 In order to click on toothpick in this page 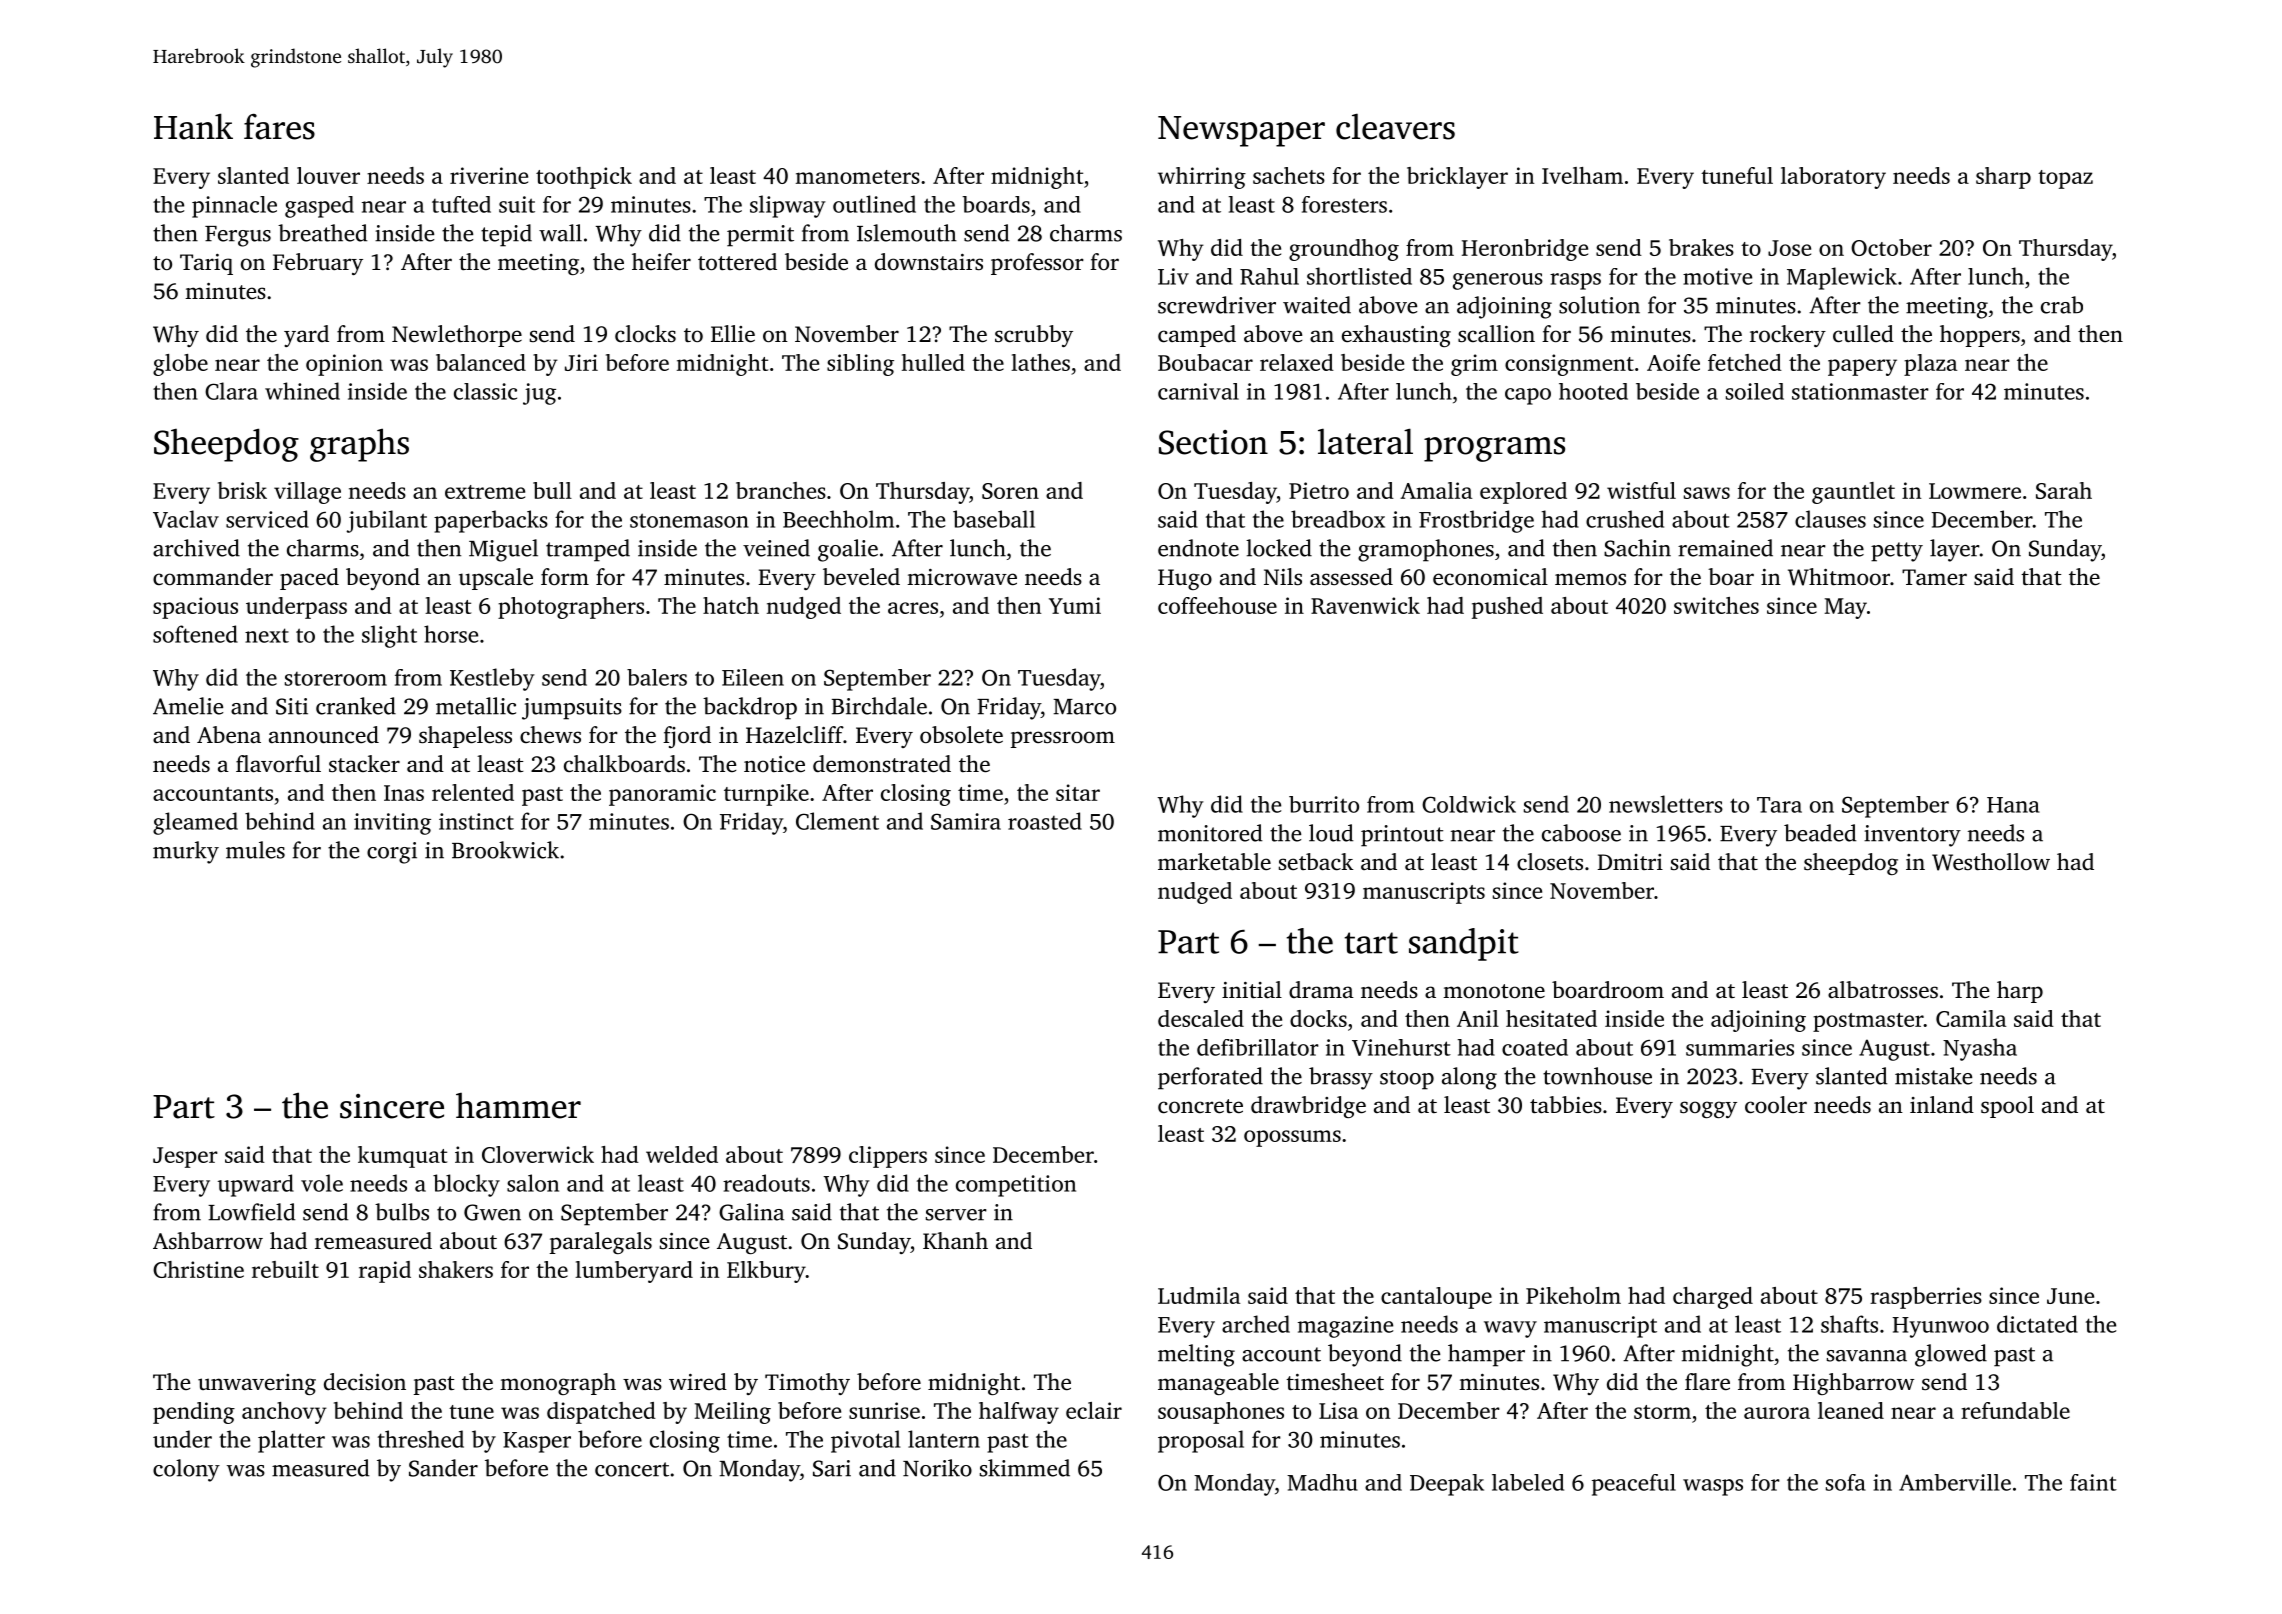, I will do `click(584, 178)`.
